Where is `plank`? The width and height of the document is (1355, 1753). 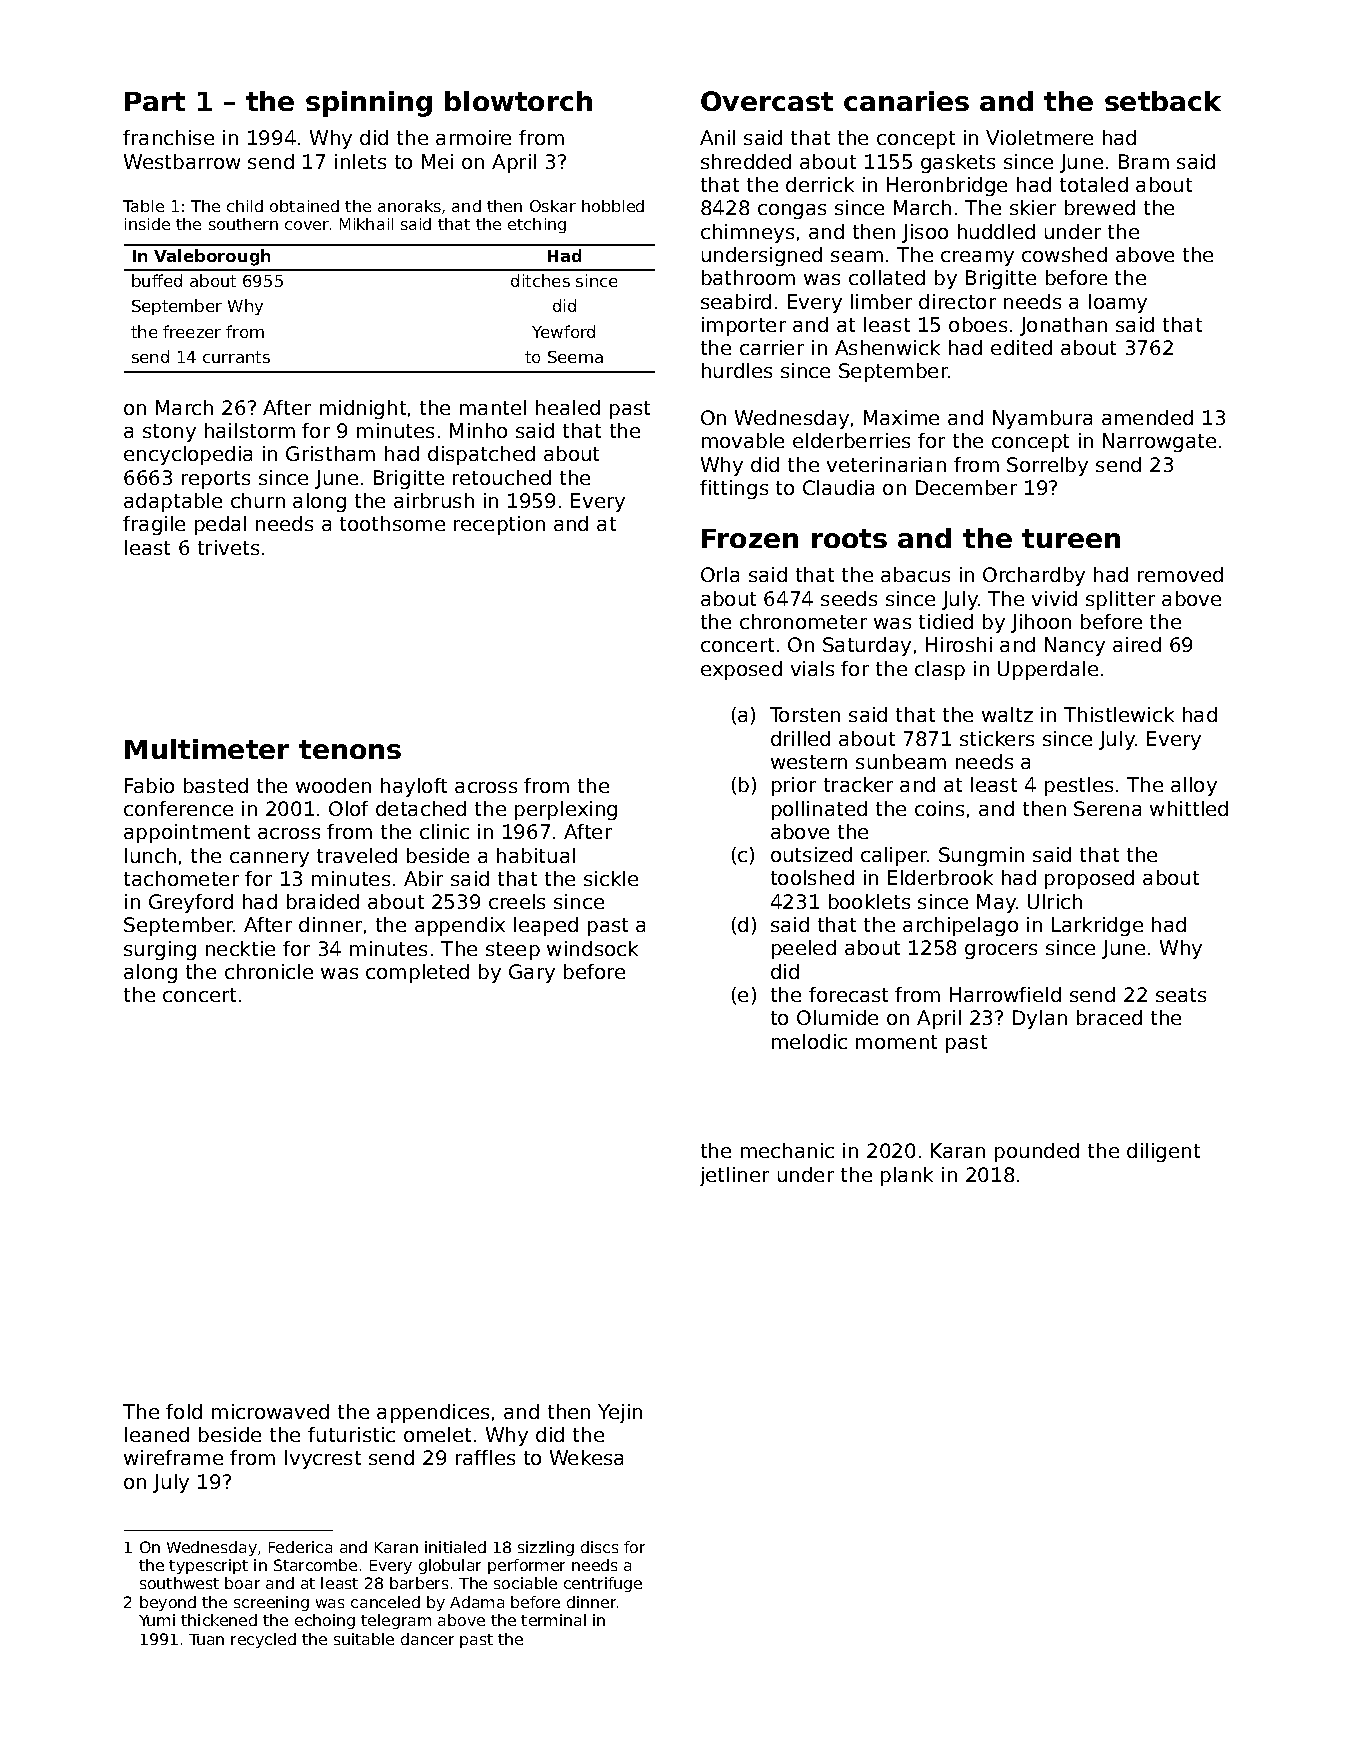 plank is located at coordinates (907, 1176).
